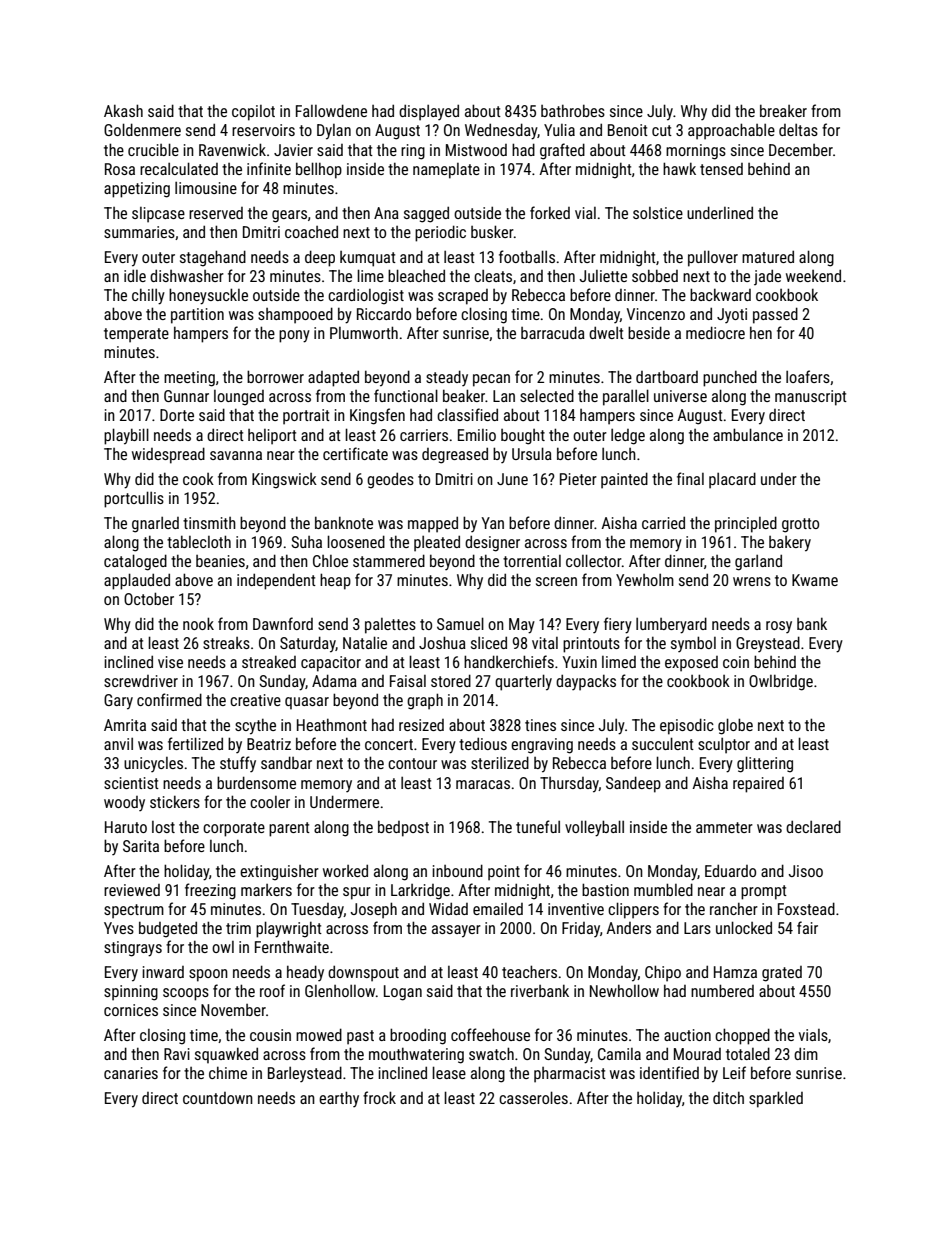 This page has width=952, height=1233. I want to click on recalculated, so click(179, 168).
